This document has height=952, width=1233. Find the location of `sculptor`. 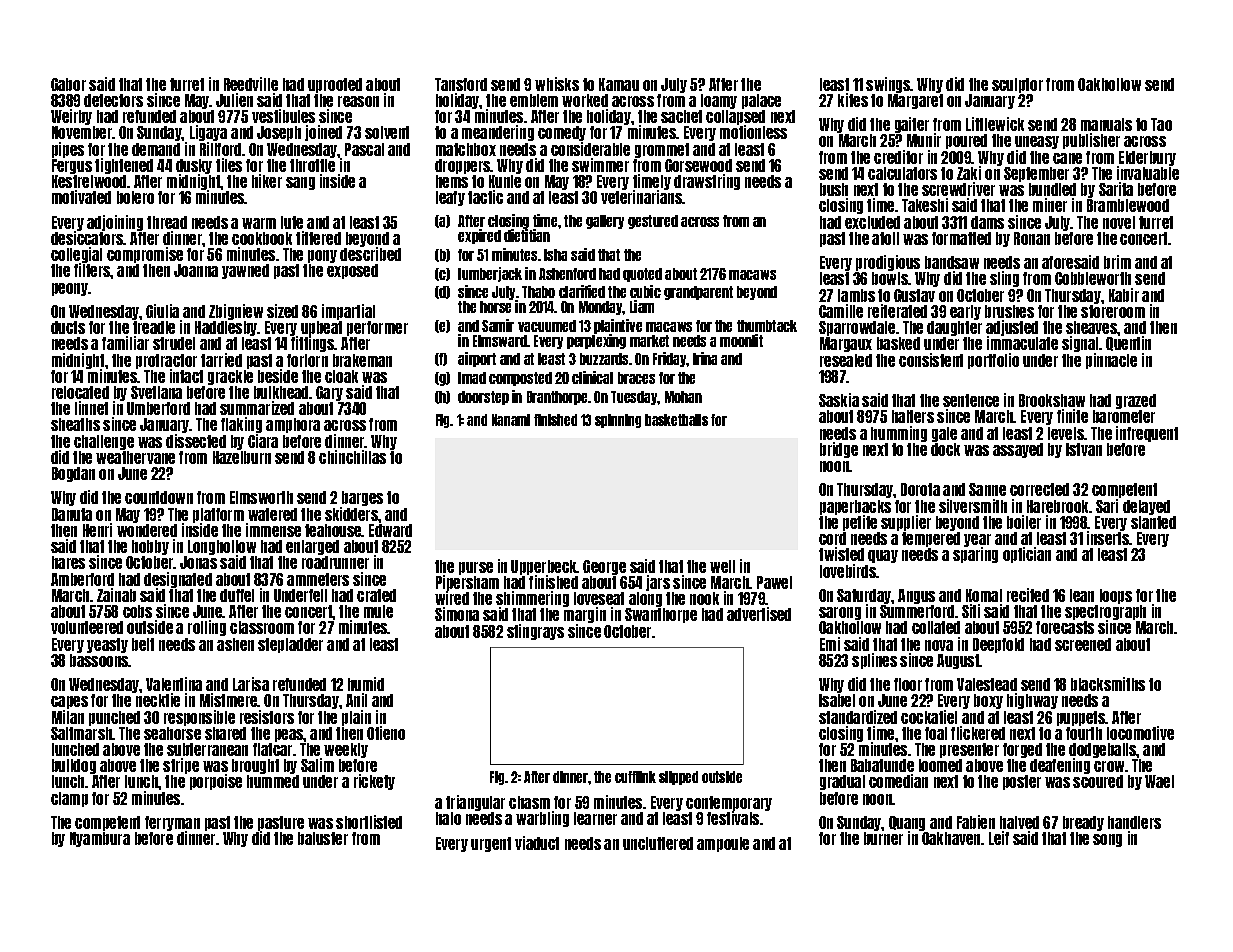

sculptor is located at coordinates (1017, 85).
